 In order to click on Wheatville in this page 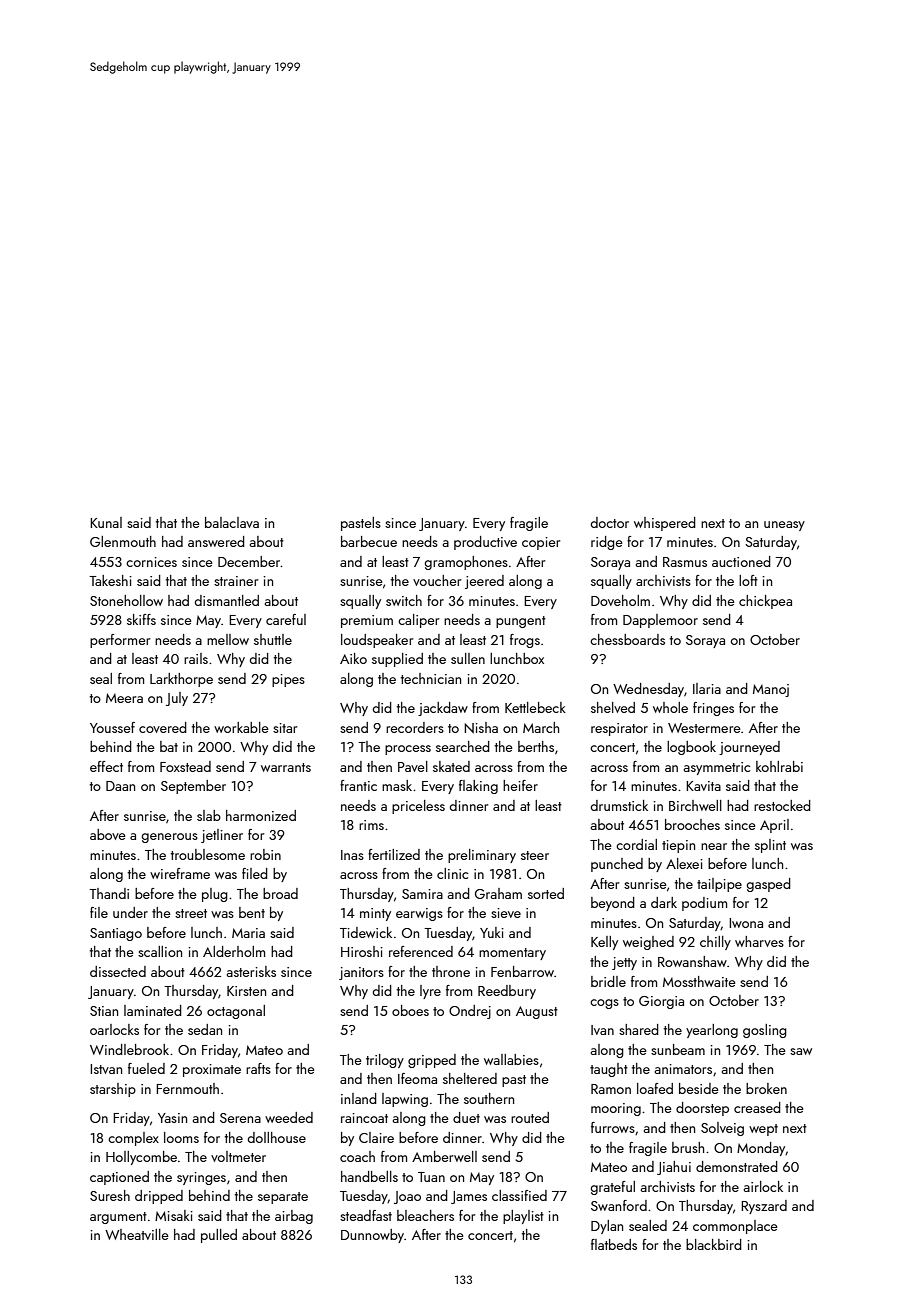, I will do `click(137, 1234)`.
